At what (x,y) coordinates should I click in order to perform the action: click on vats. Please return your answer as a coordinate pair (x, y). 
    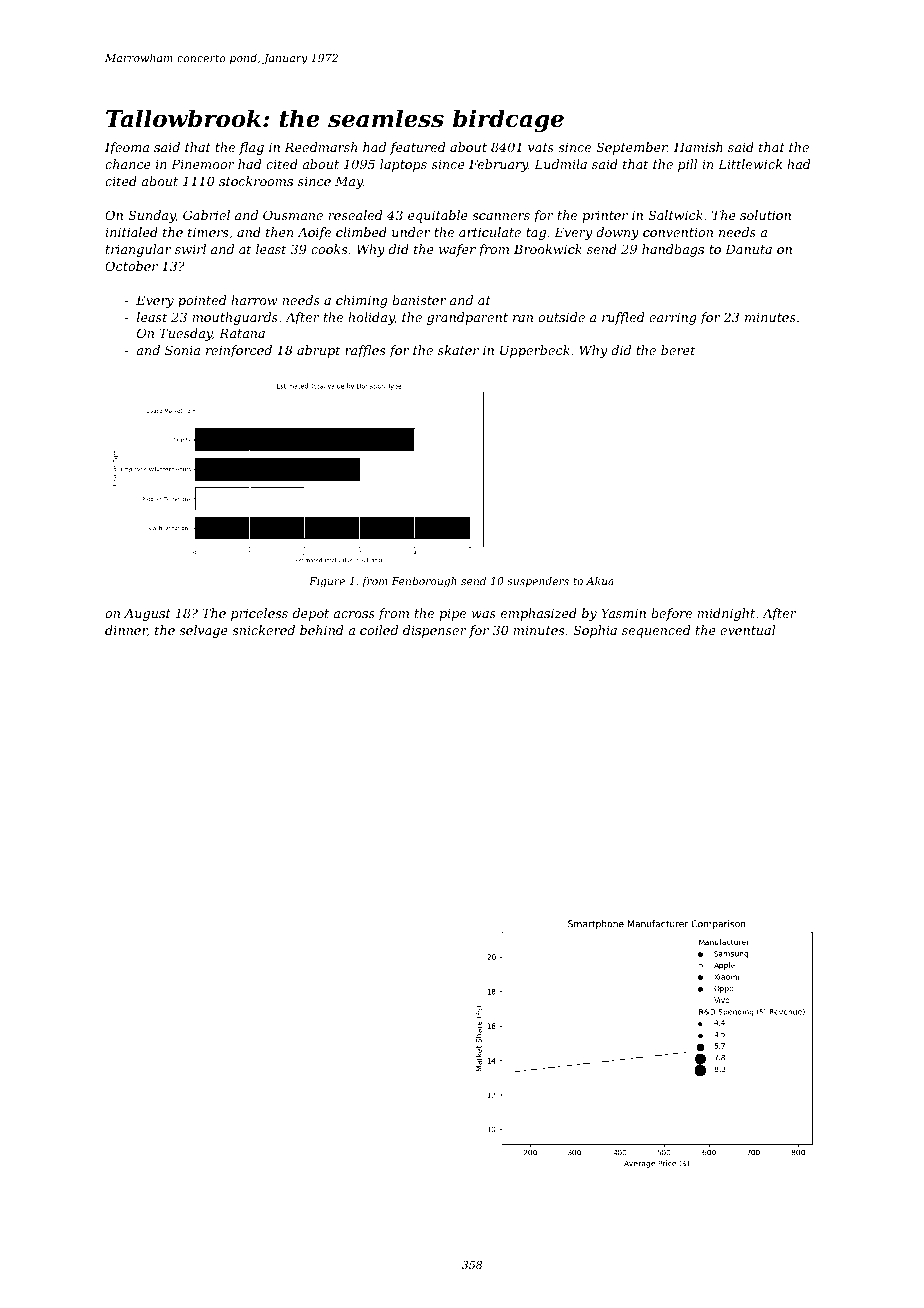
    Looking at the image, I should click on (541, 147).
